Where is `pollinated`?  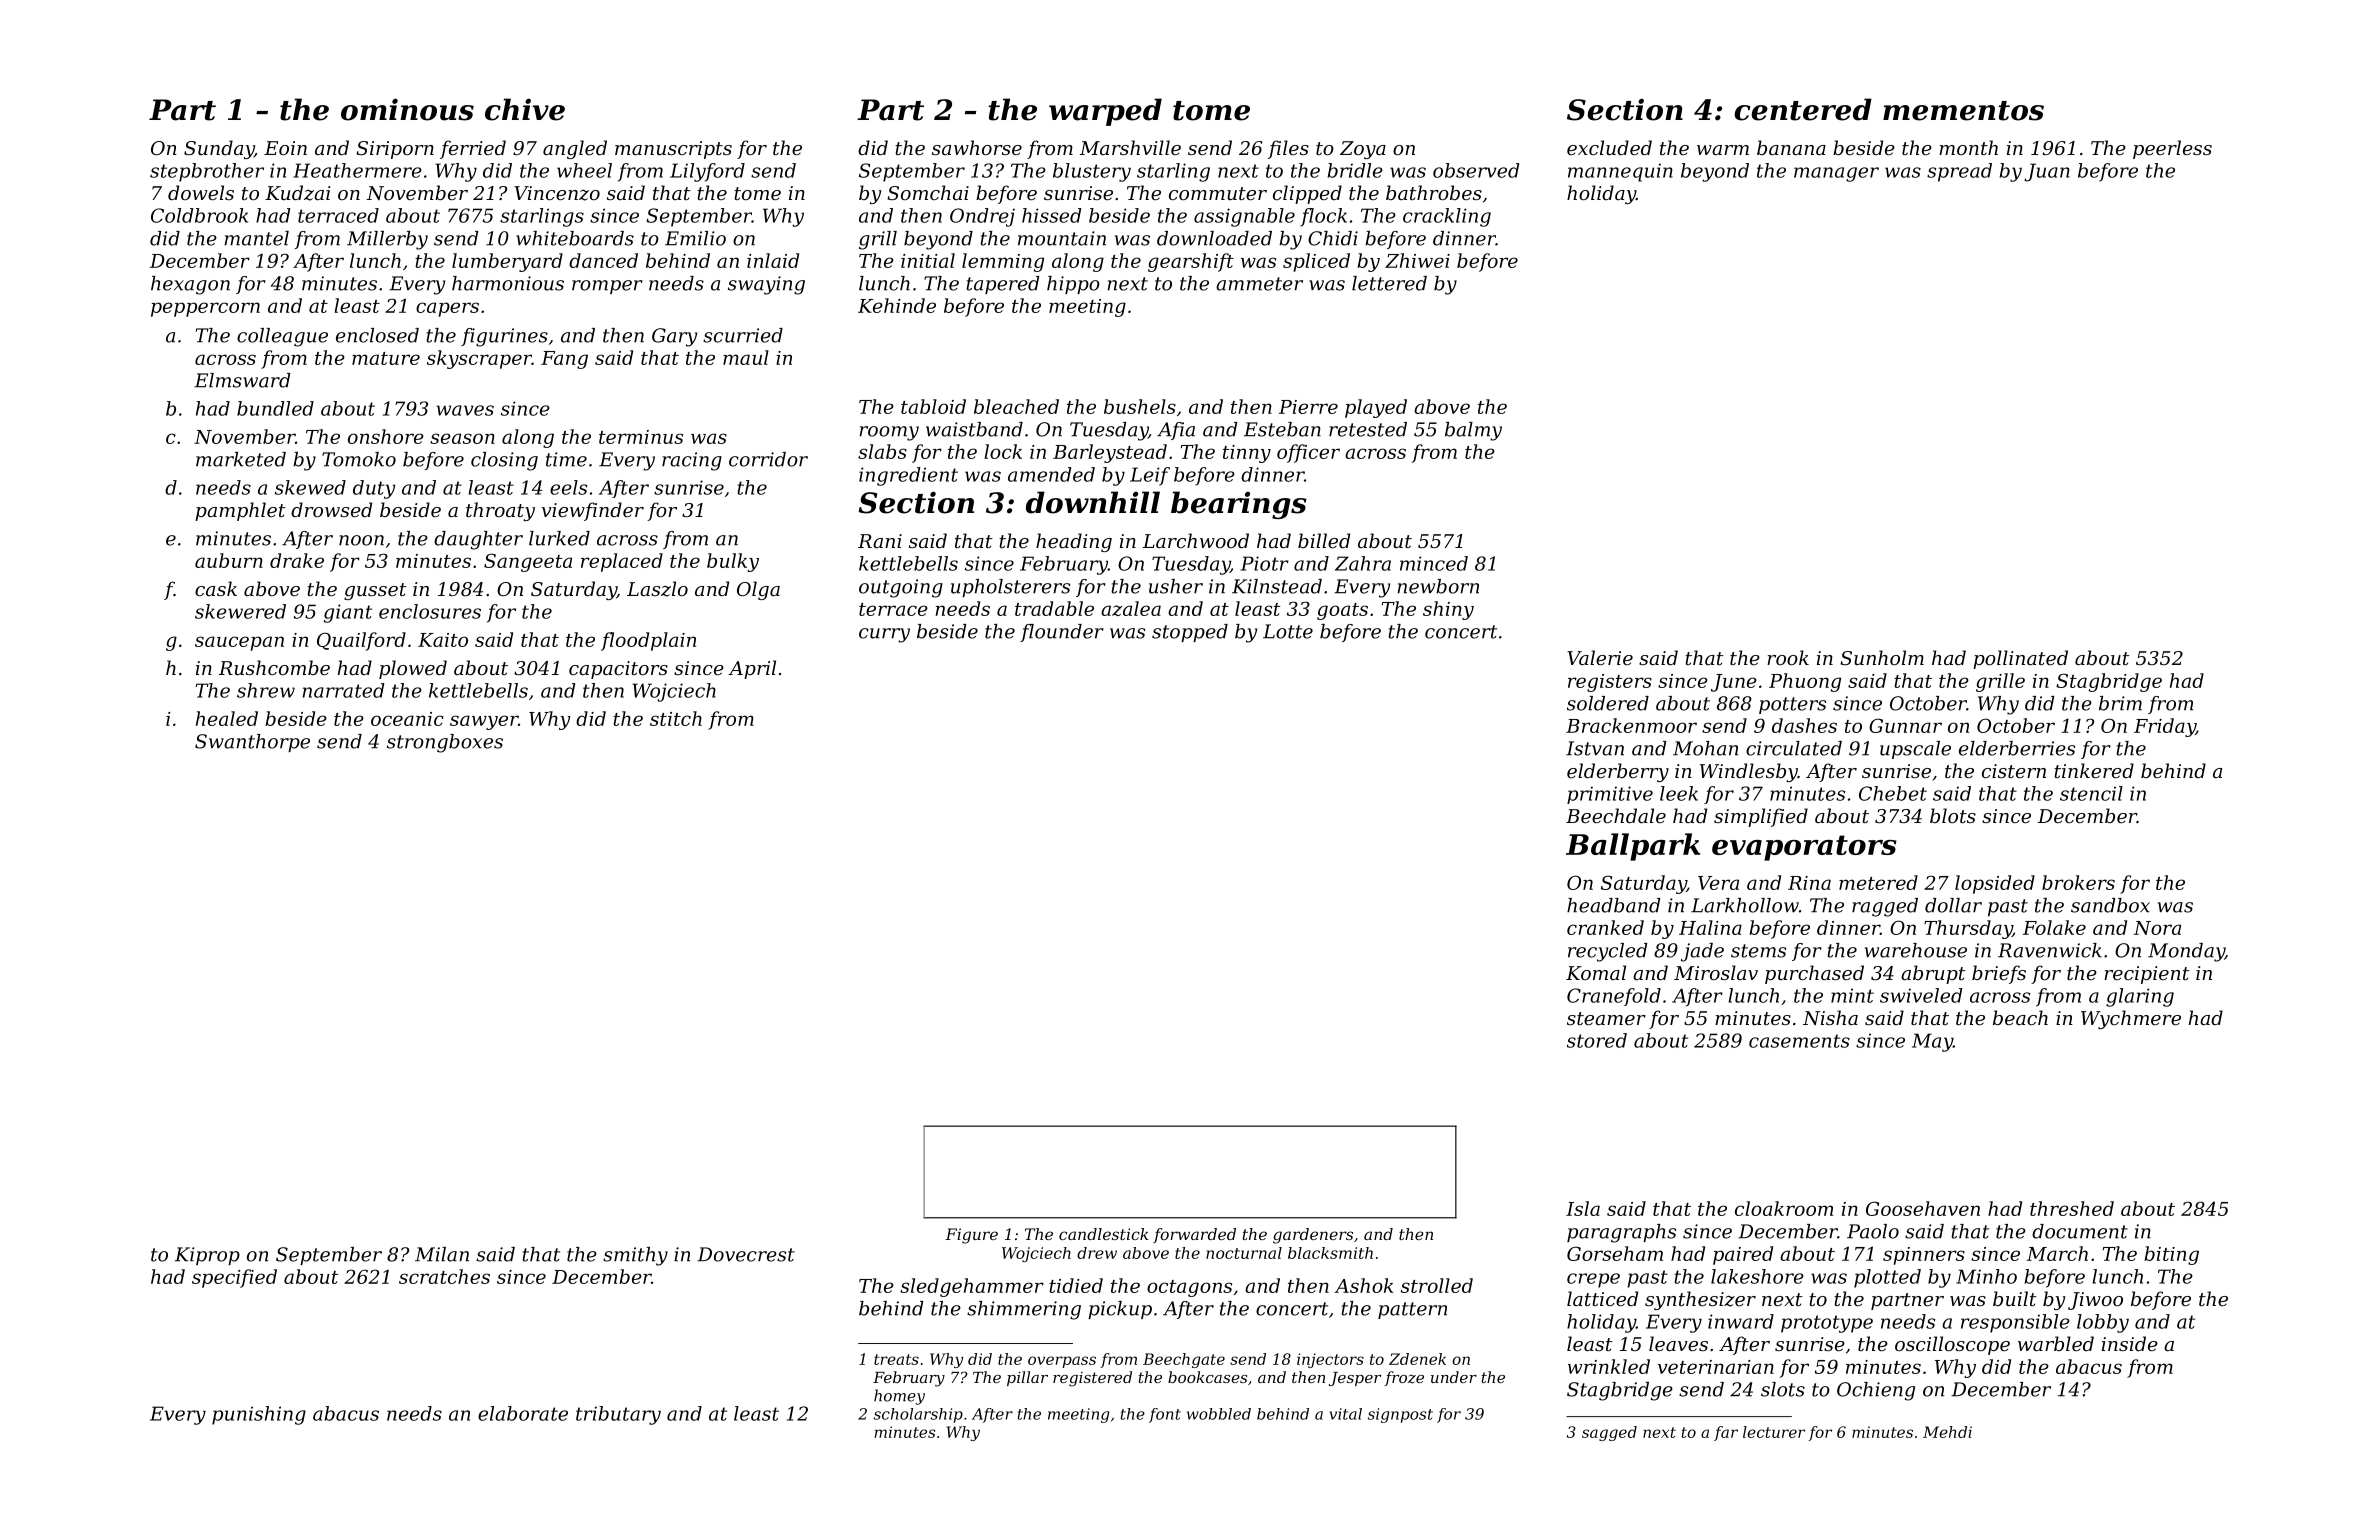
pollinated is located at coordinates (2020, 659).
